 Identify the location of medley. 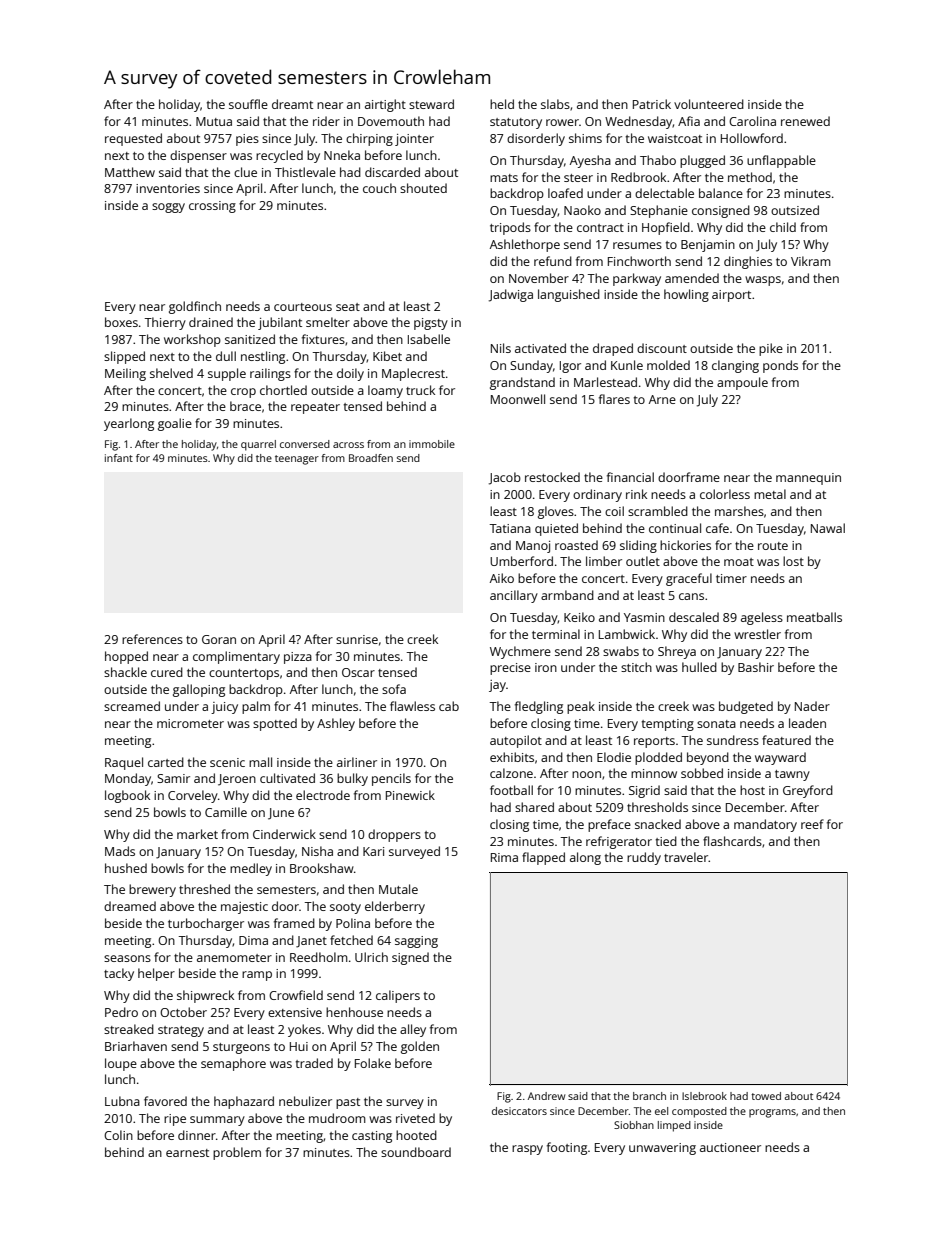
(251, 869).
